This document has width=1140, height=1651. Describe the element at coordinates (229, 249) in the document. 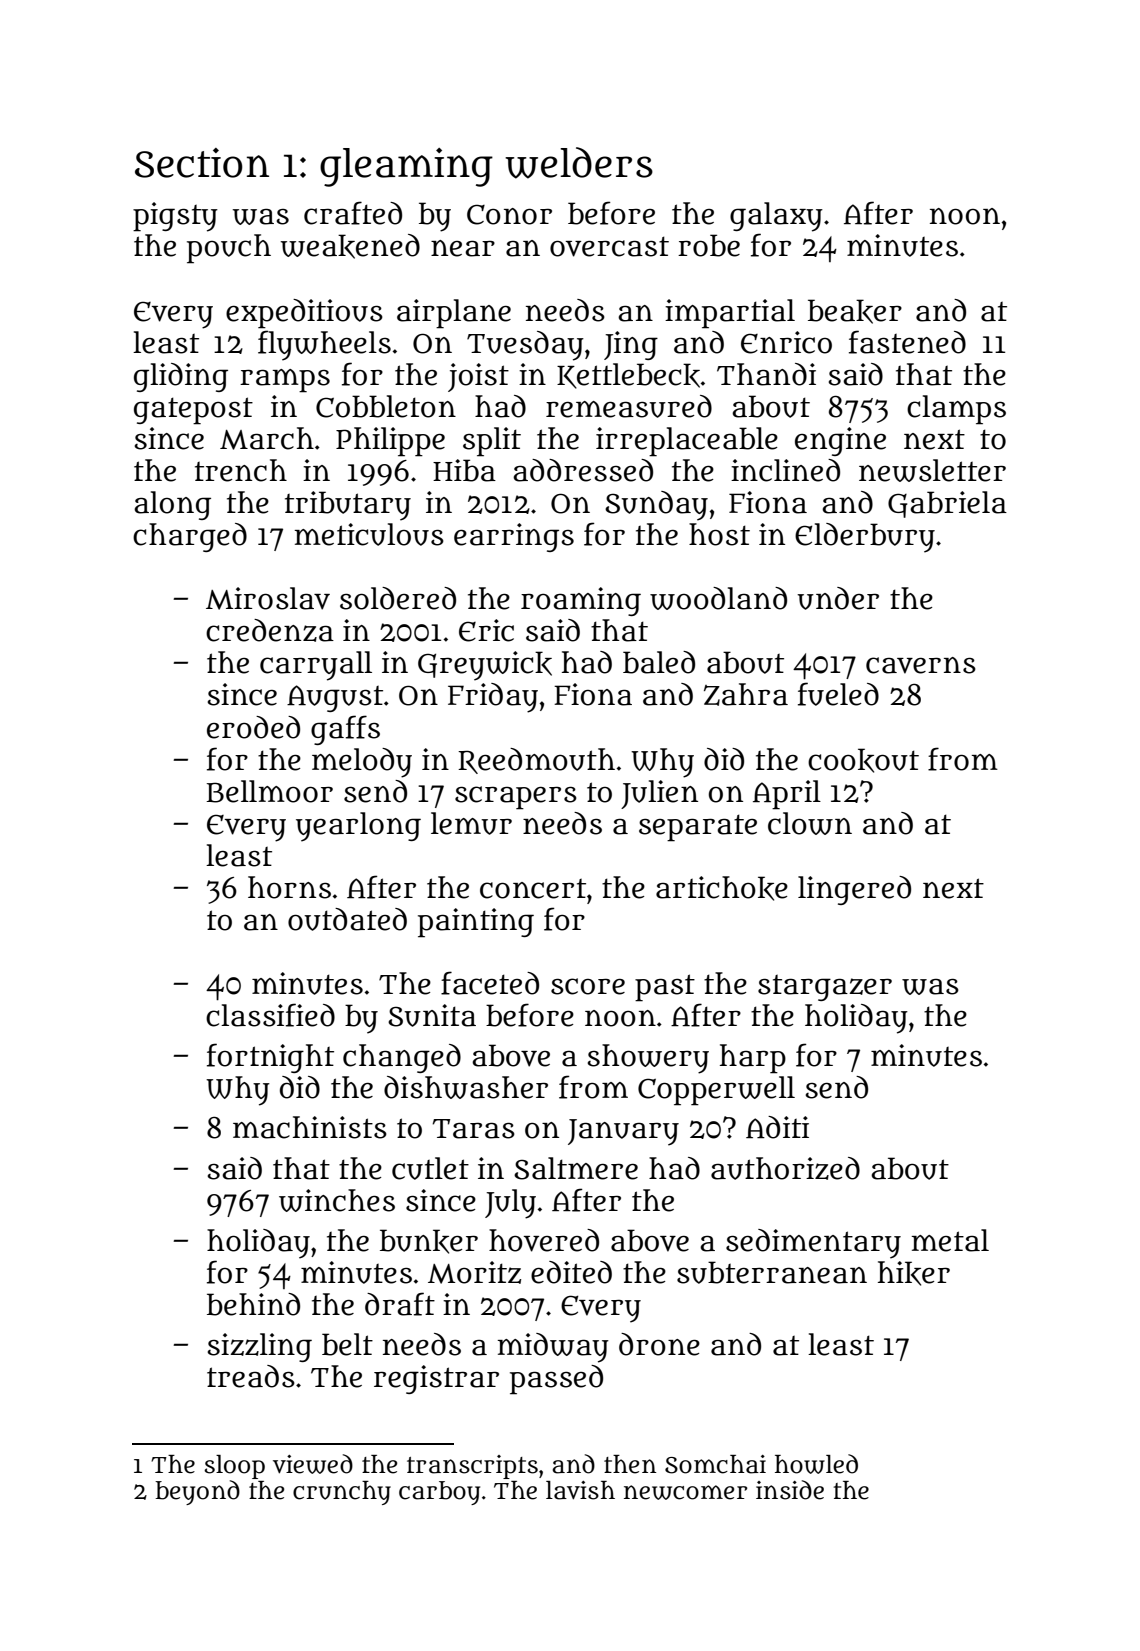

I see `pouch` at that location.
